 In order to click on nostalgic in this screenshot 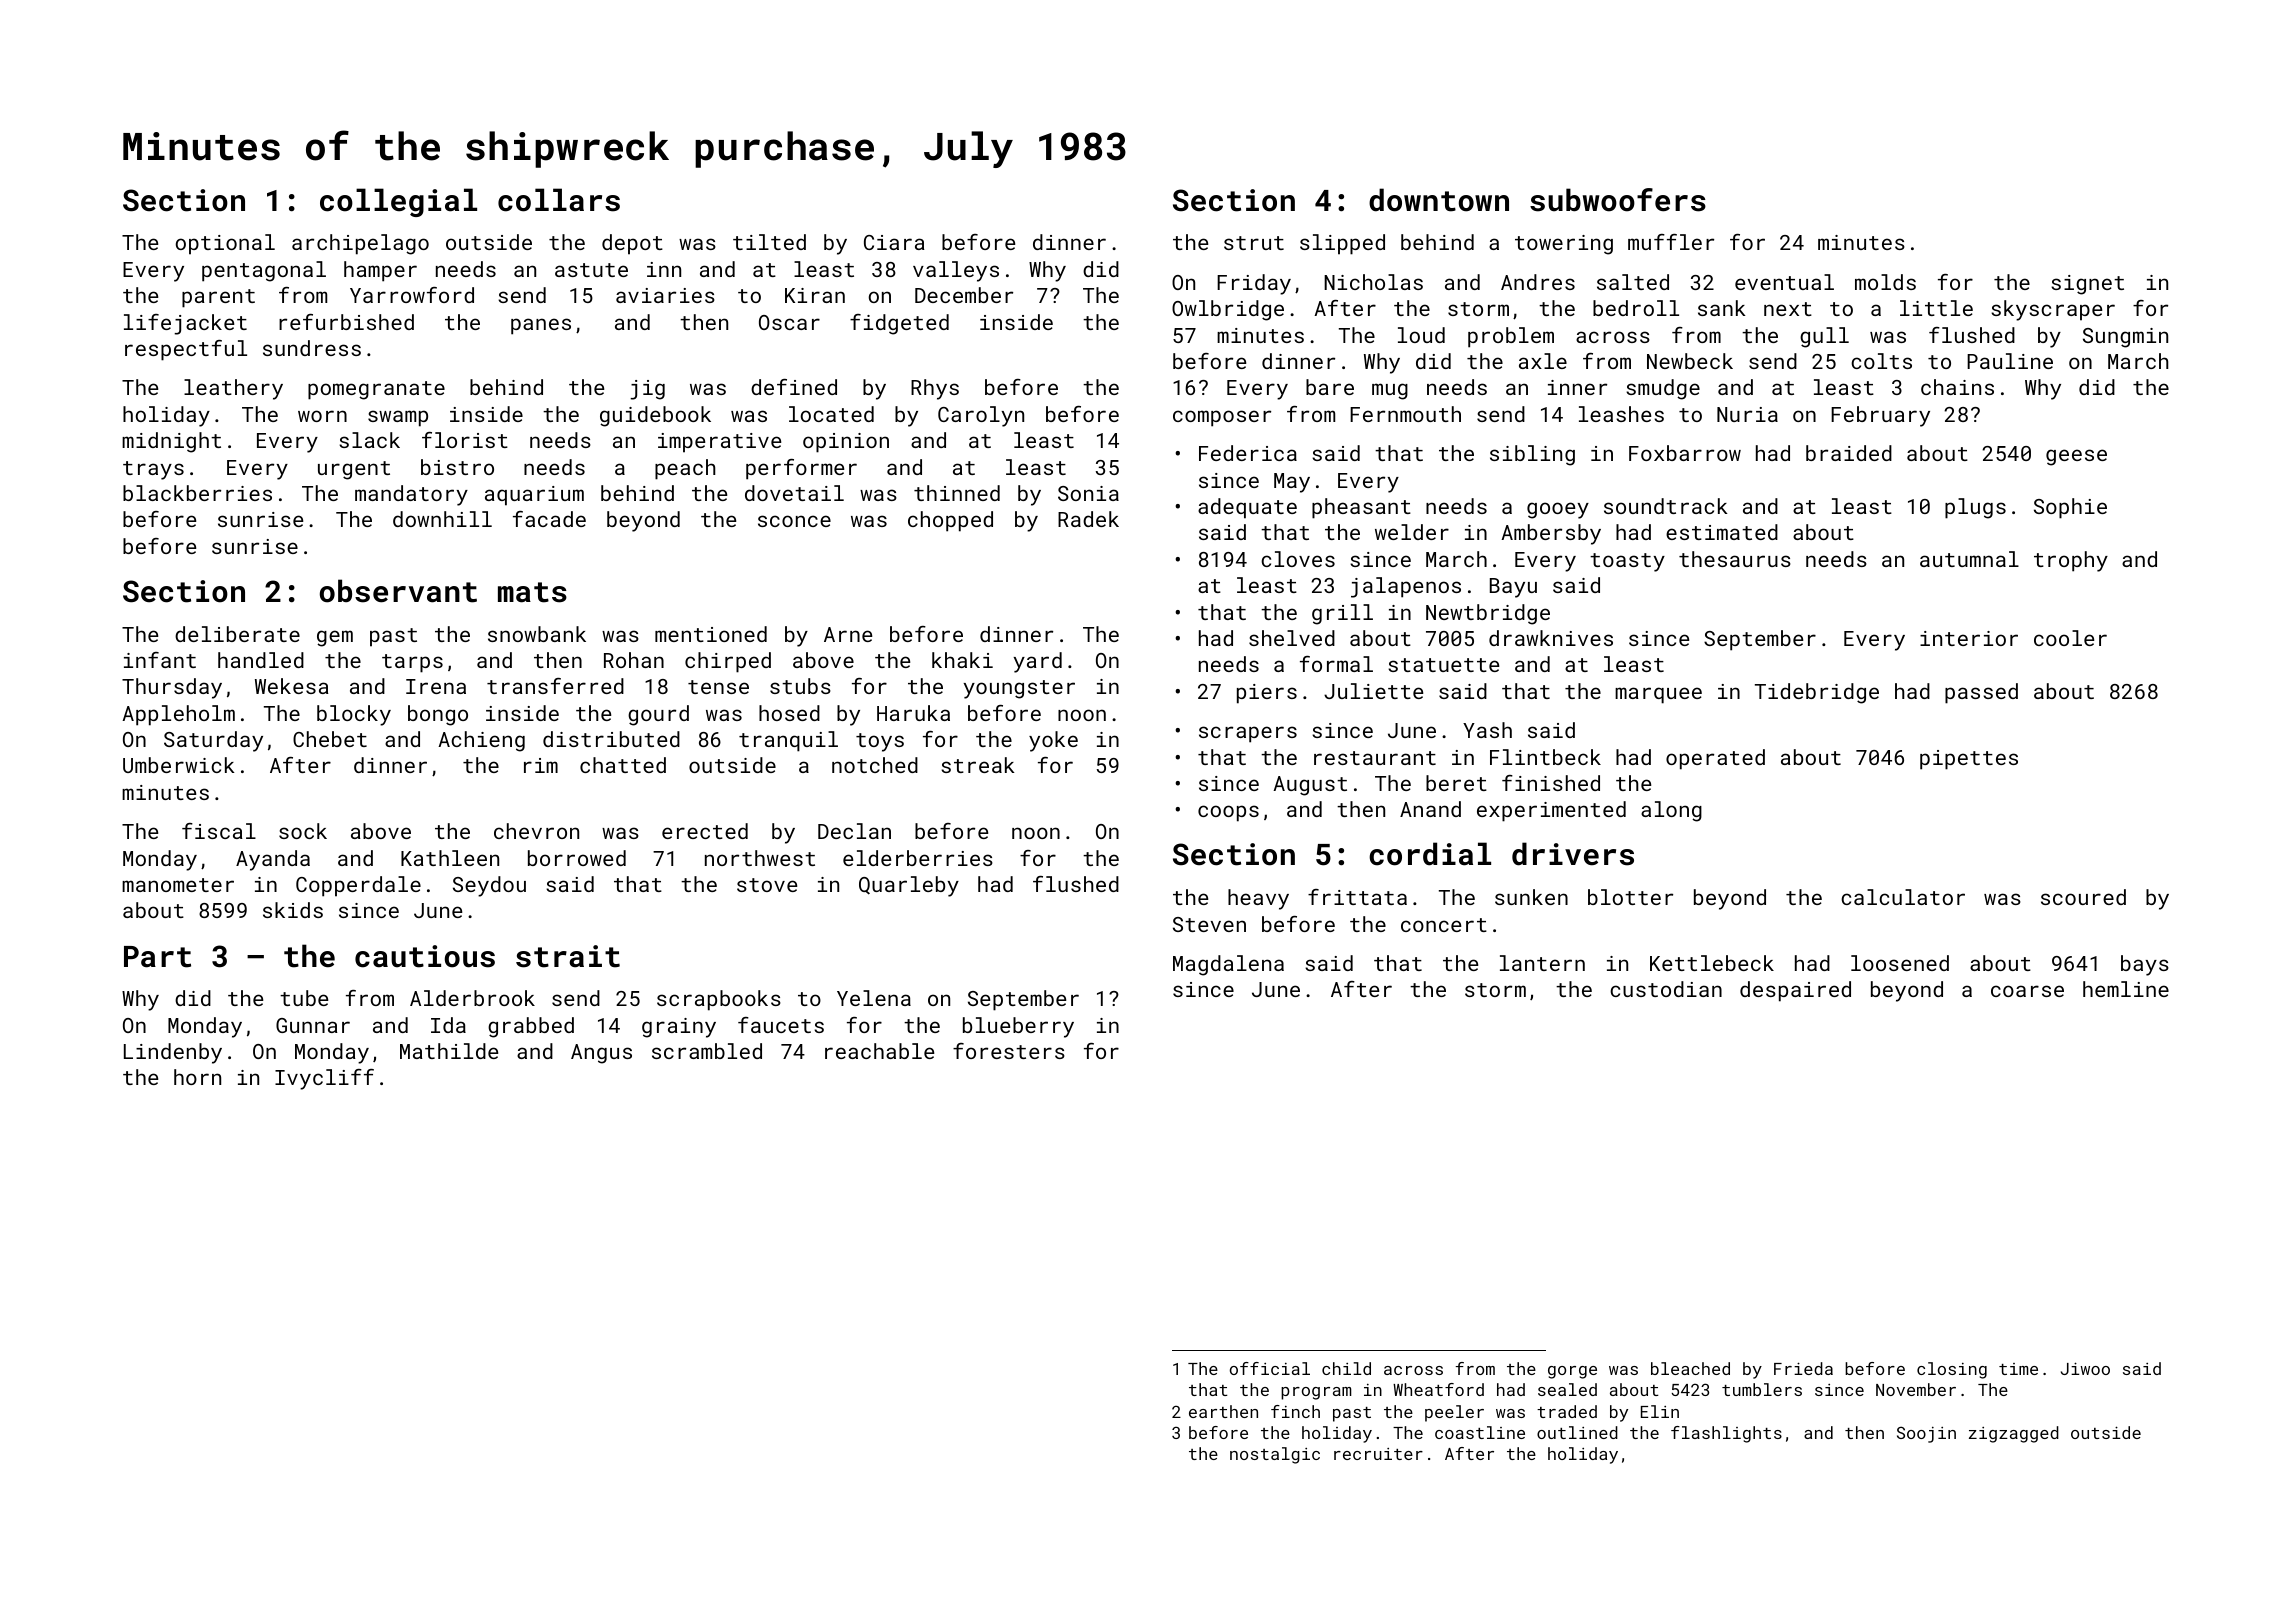, I will do `click(1275, 1455)`.
